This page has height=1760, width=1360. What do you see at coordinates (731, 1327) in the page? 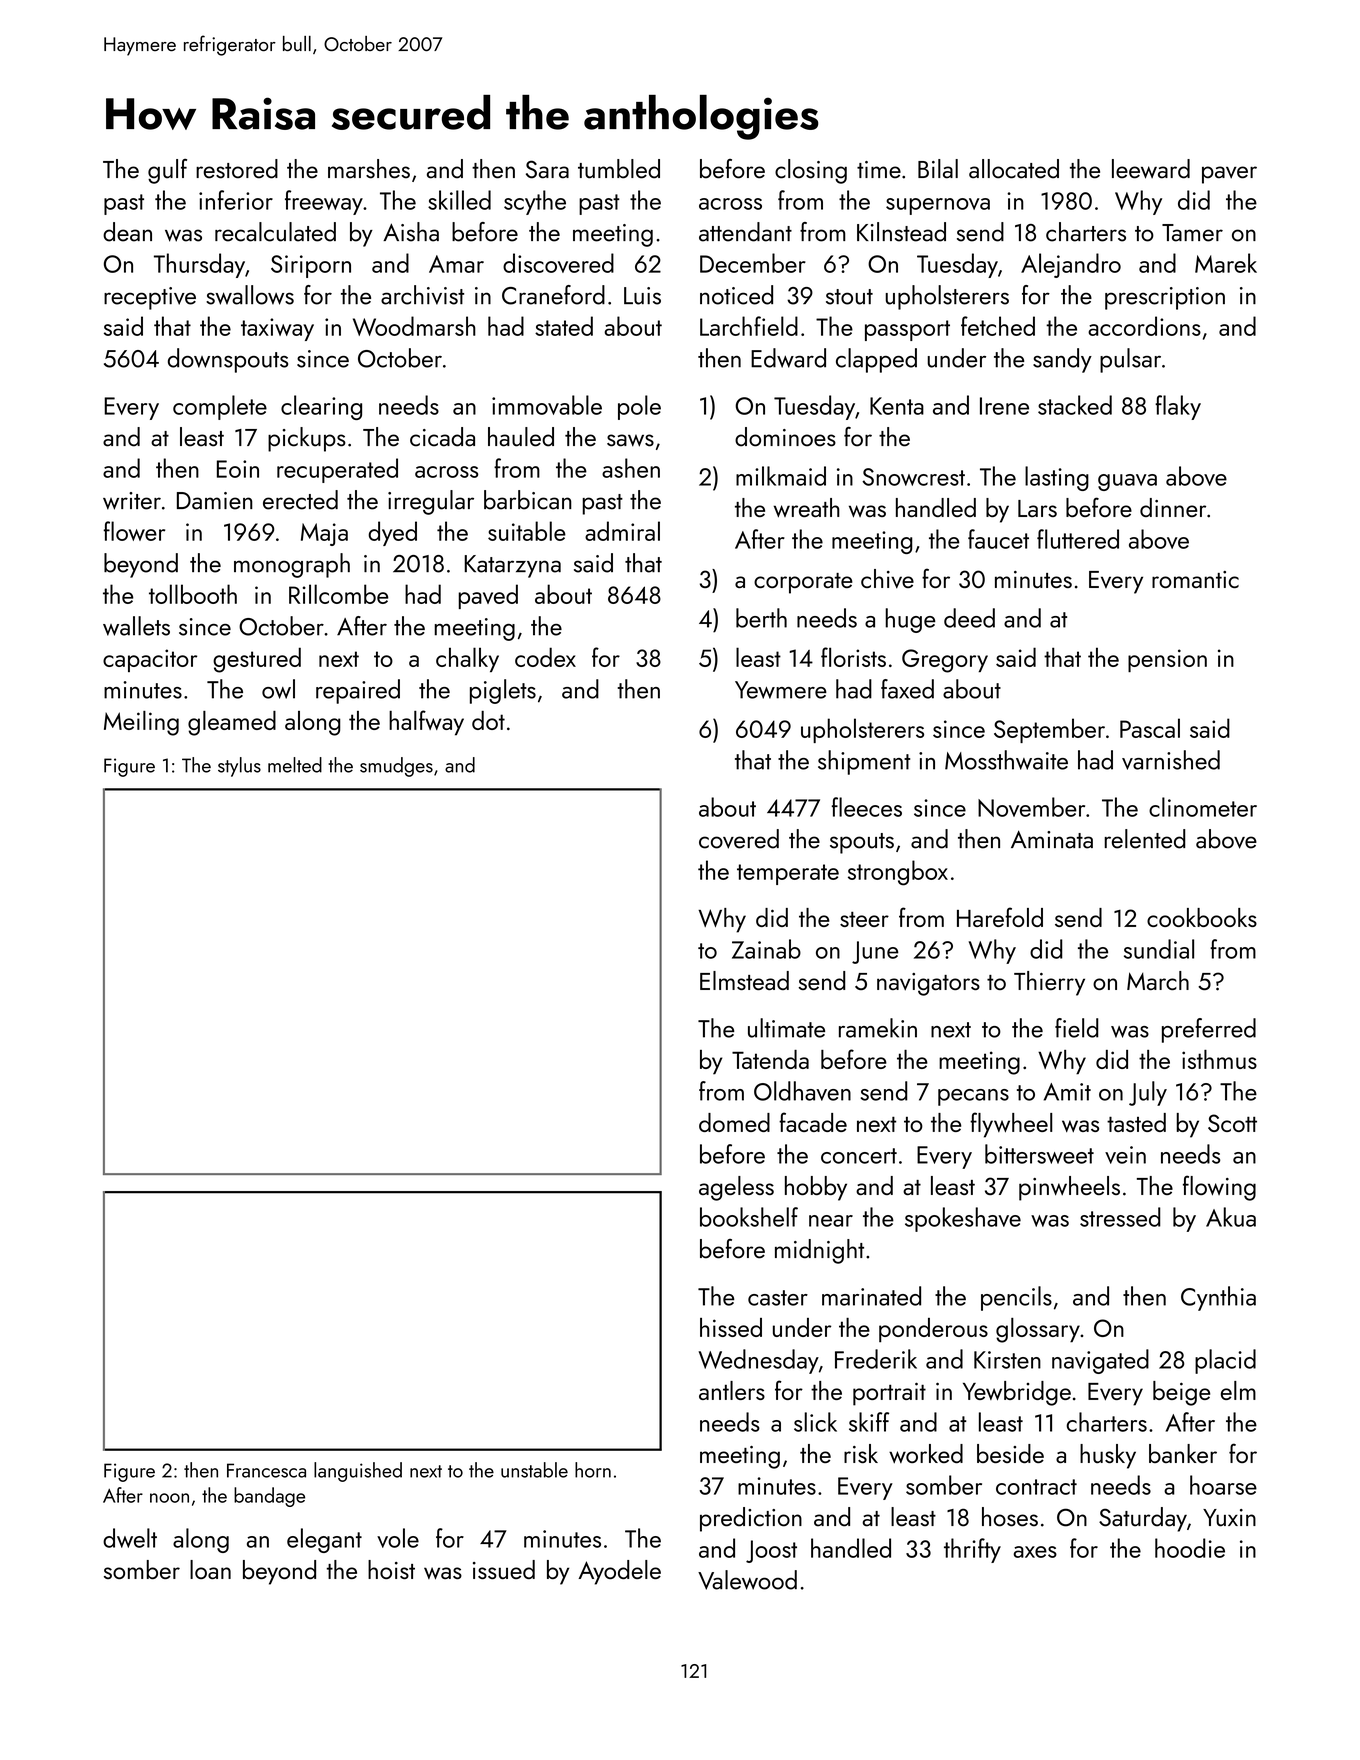
I see `hissed` at bounding box center [731, 1327].
